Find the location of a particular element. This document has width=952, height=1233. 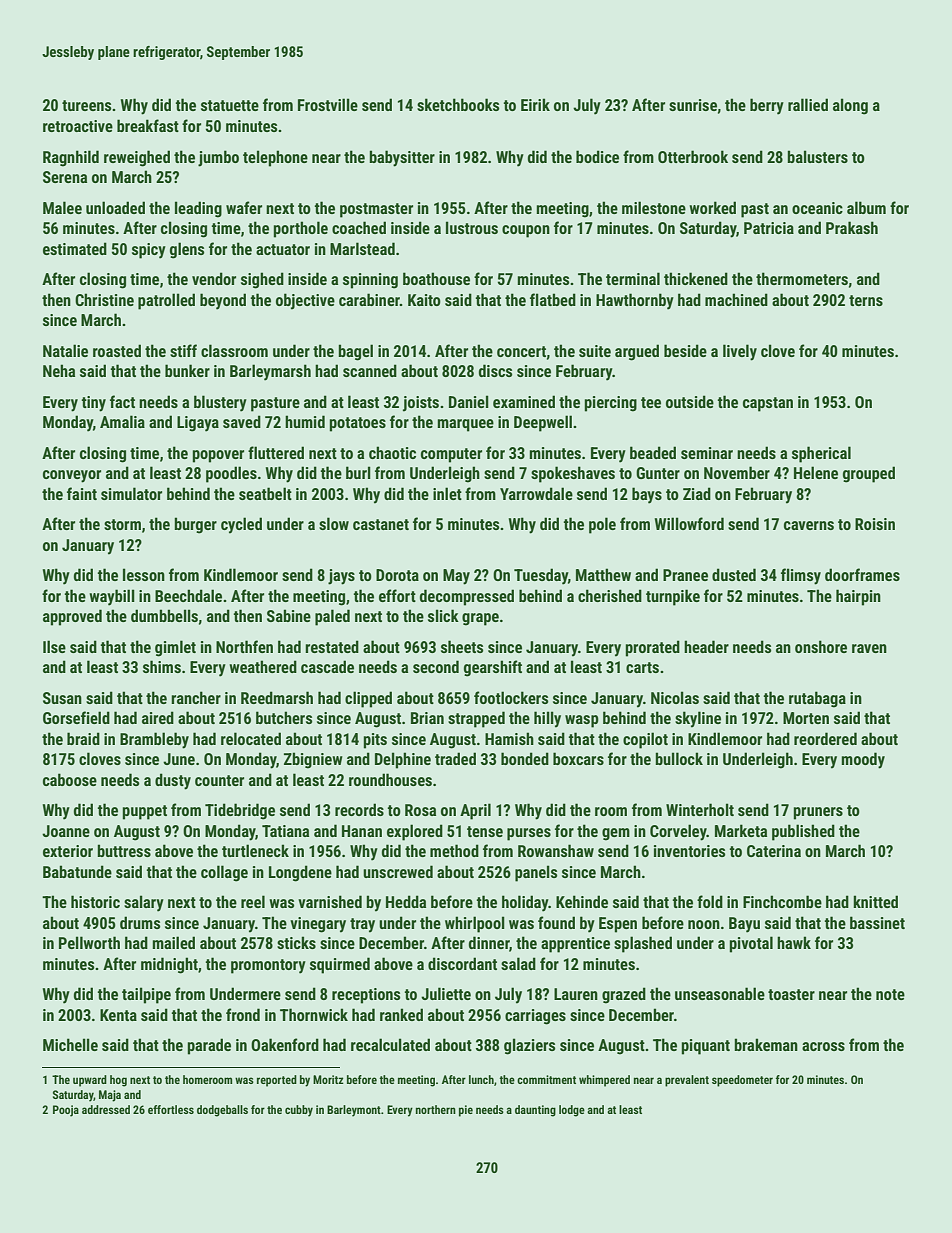

seatbelt is located at coordinates (265, 493).
